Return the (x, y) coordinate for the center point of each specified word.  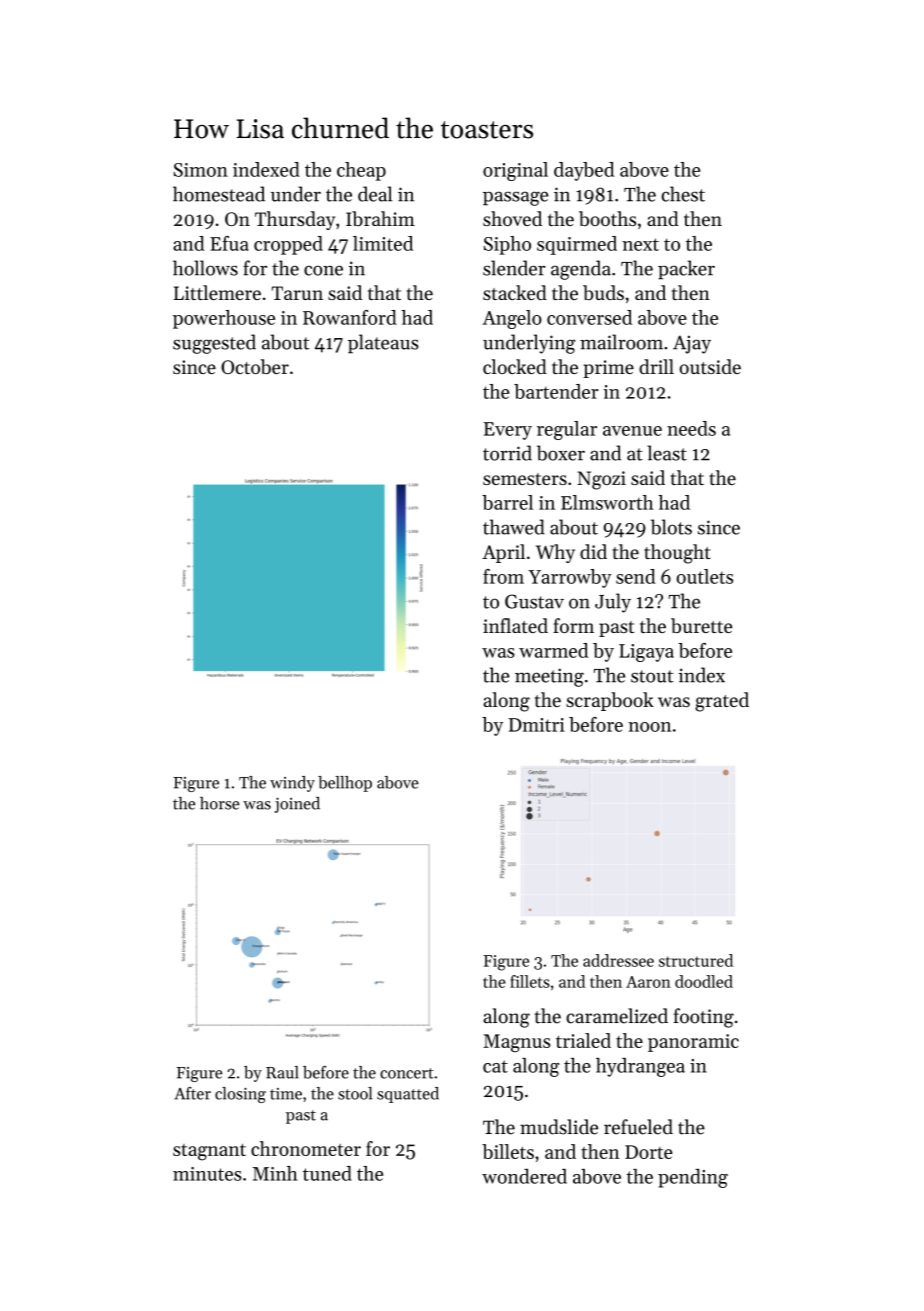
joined (297, 805)
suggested (214, 344)
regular (567, 430)
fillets (530, 981)
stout (652, 676)
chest (683, 194)
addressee (618, 960)
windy (292, 784)
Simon (200, 170)
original (515, 171)
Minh (275, 1173)
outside (710, 366)
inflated (515, 625)
